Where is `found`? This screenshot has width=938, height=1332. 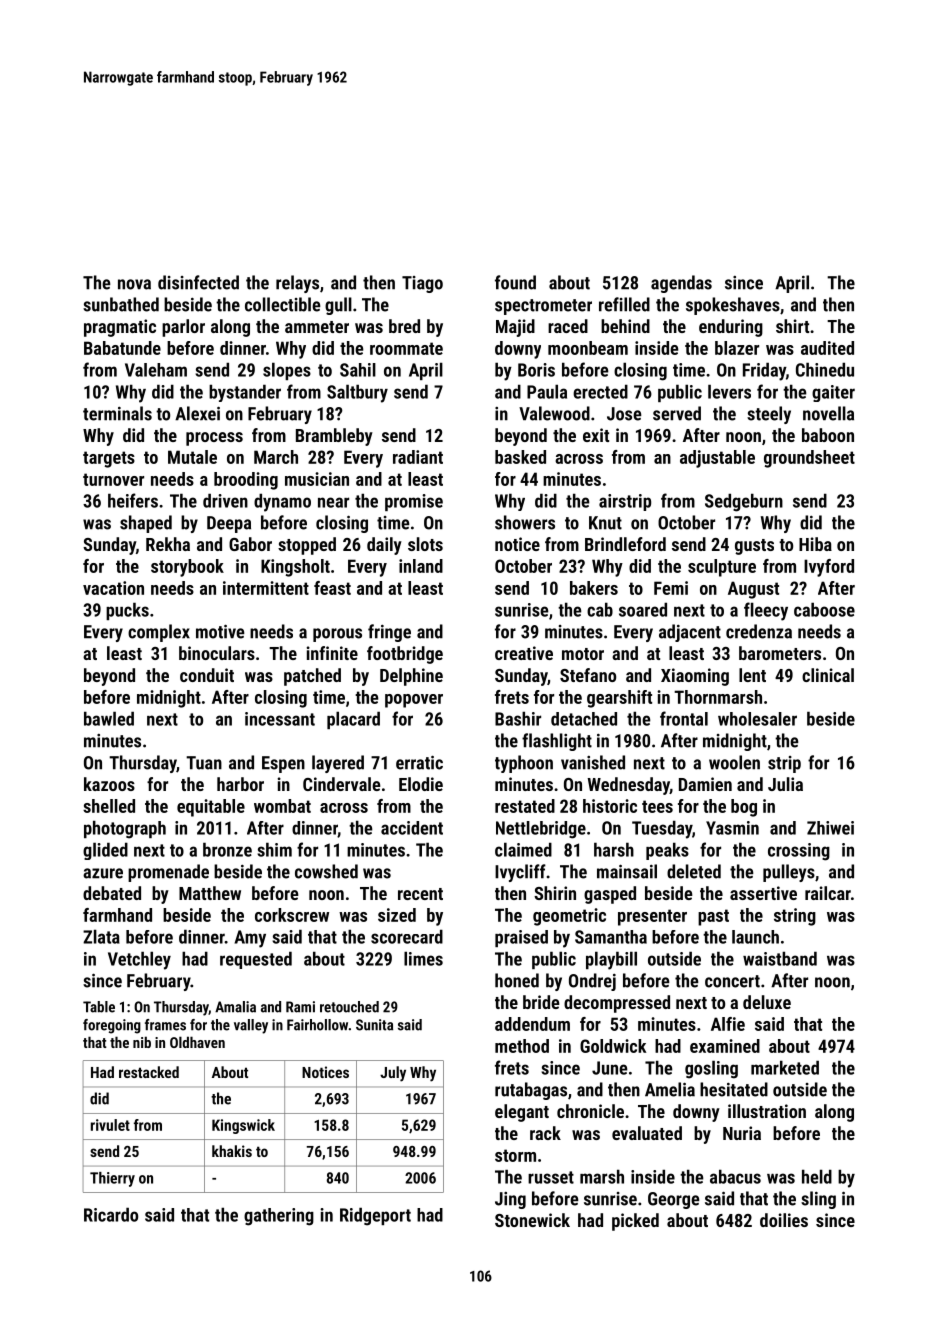
found is located at coordinates (515, 282).
